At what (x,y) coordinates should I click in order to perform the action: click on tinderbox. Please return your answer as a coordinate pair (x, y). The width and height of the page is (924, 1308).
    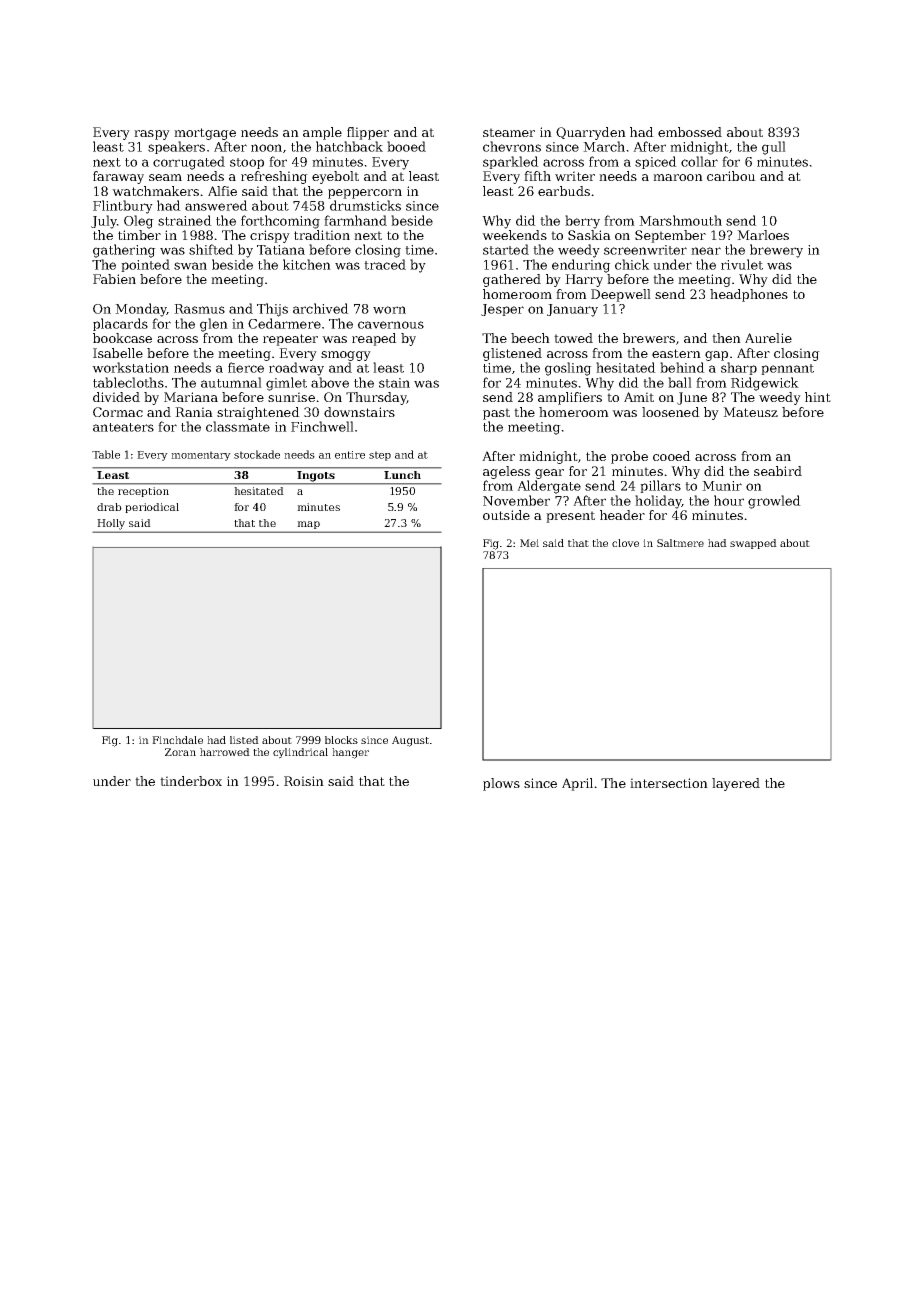
    Looking at the image, I should click on (191, 781).
